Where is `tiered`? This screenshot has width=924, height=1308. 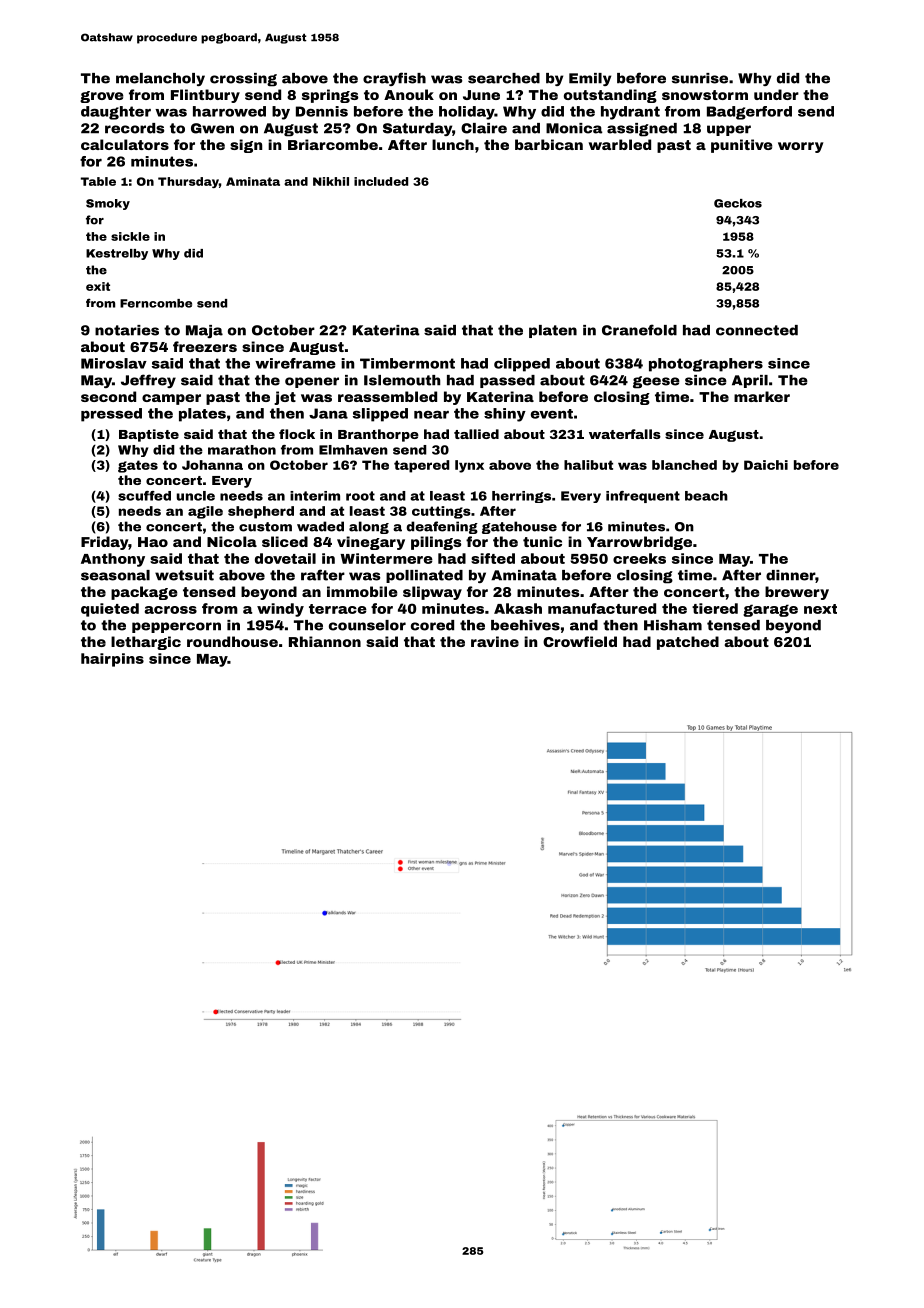 tiered is located at coordinates (715, 608).
